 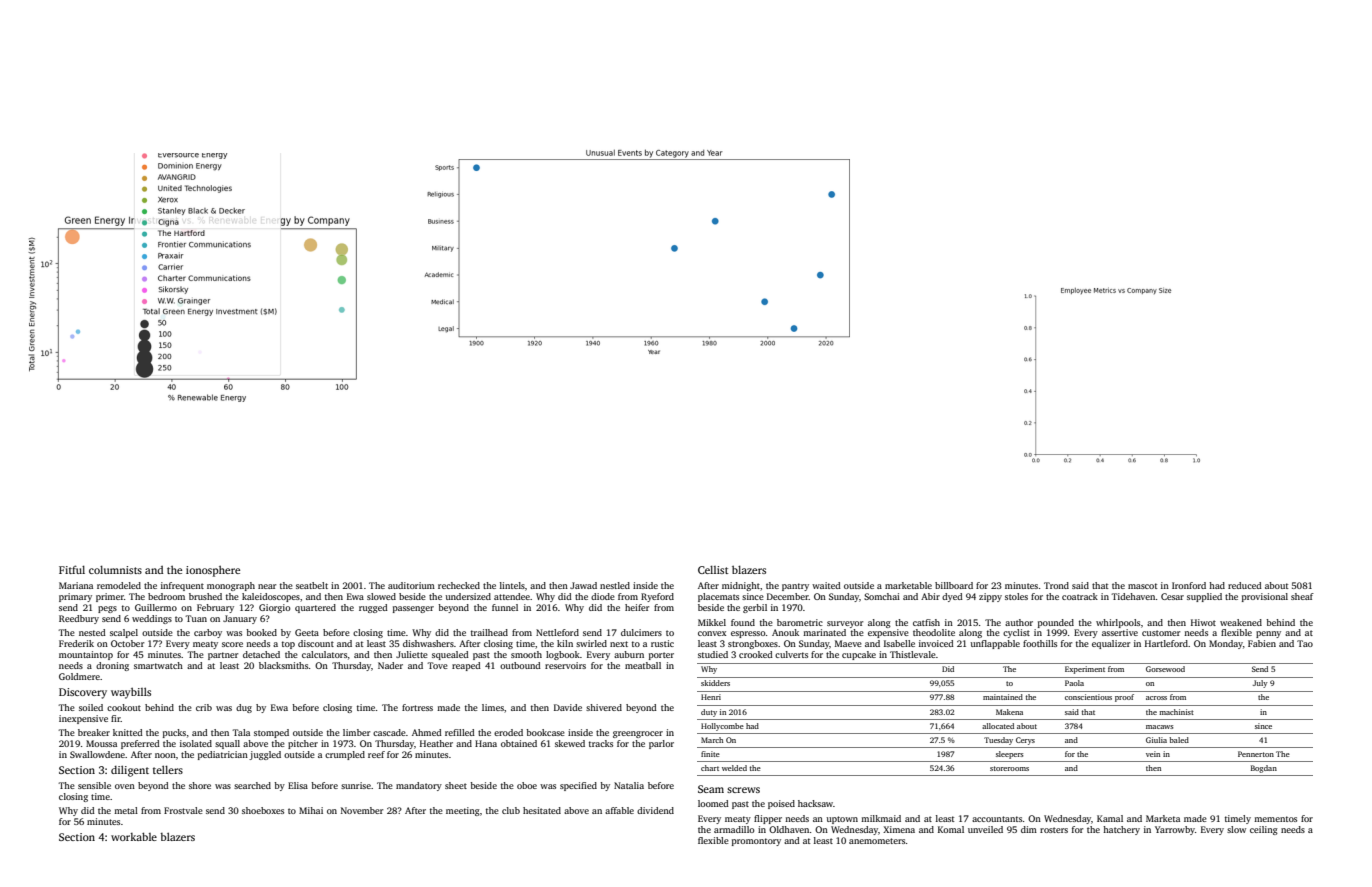 I want to click on Davide, so click(x=568, y=707).
